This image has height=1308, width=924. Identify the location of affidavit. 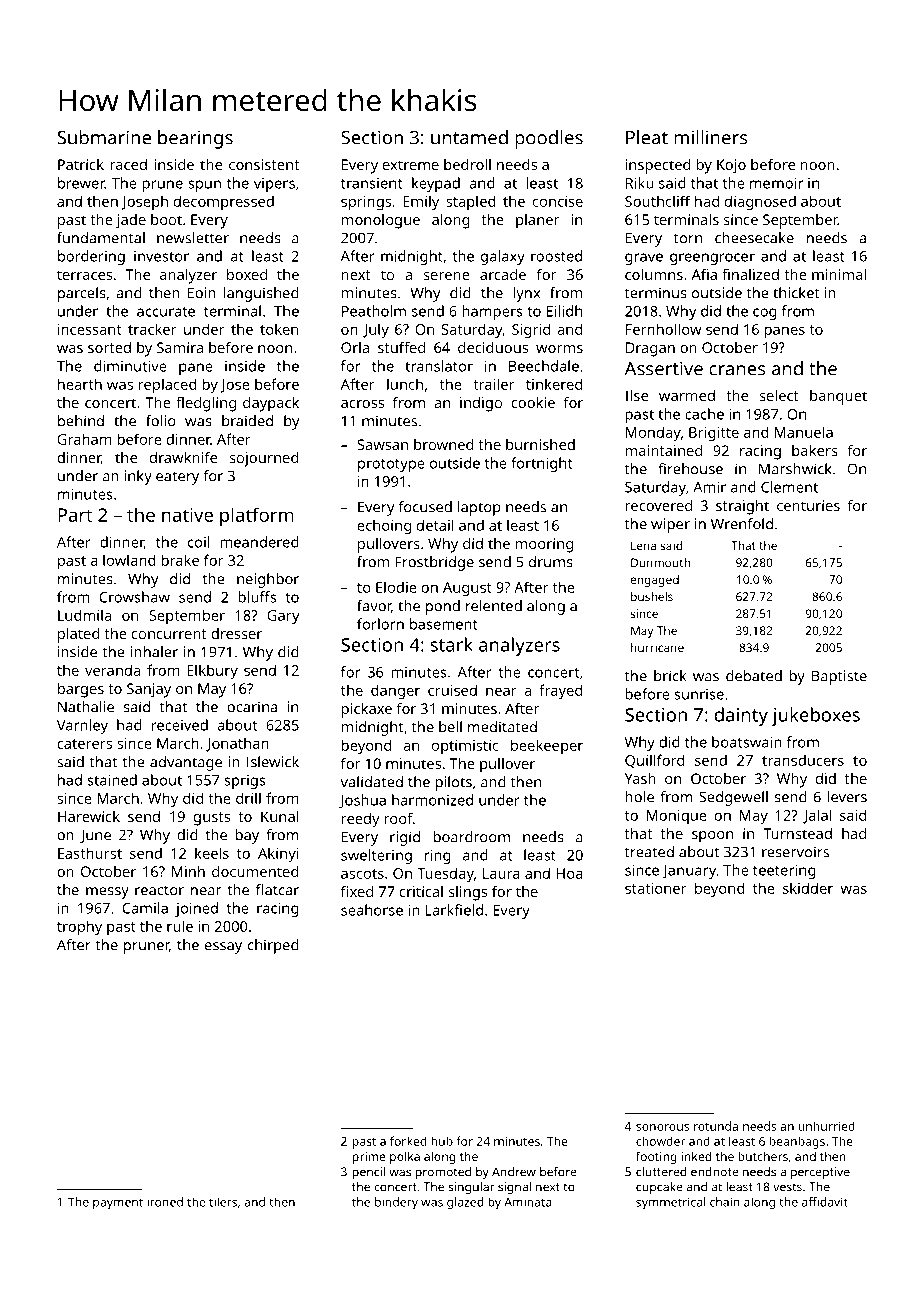
(825, 1202).
